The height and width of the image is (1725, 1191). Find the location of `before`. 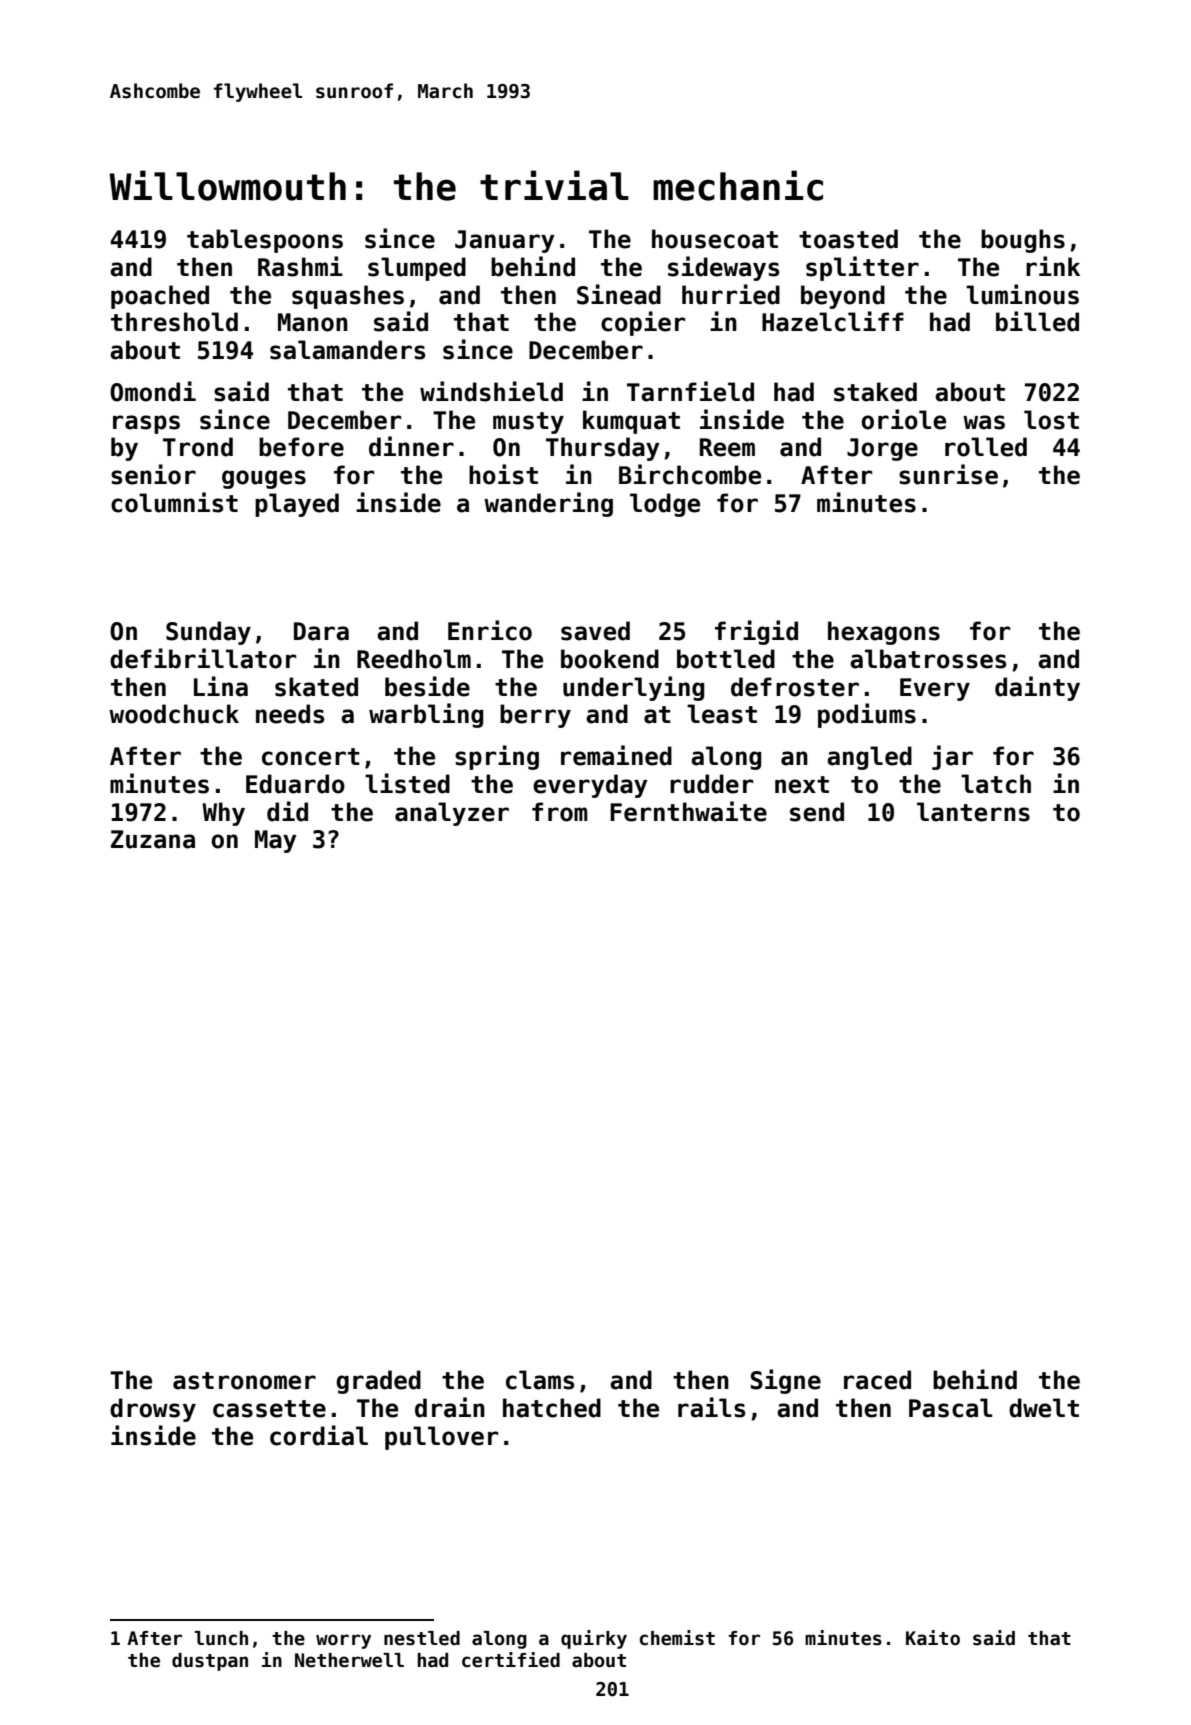

before is located at coordinates (301, 447).
